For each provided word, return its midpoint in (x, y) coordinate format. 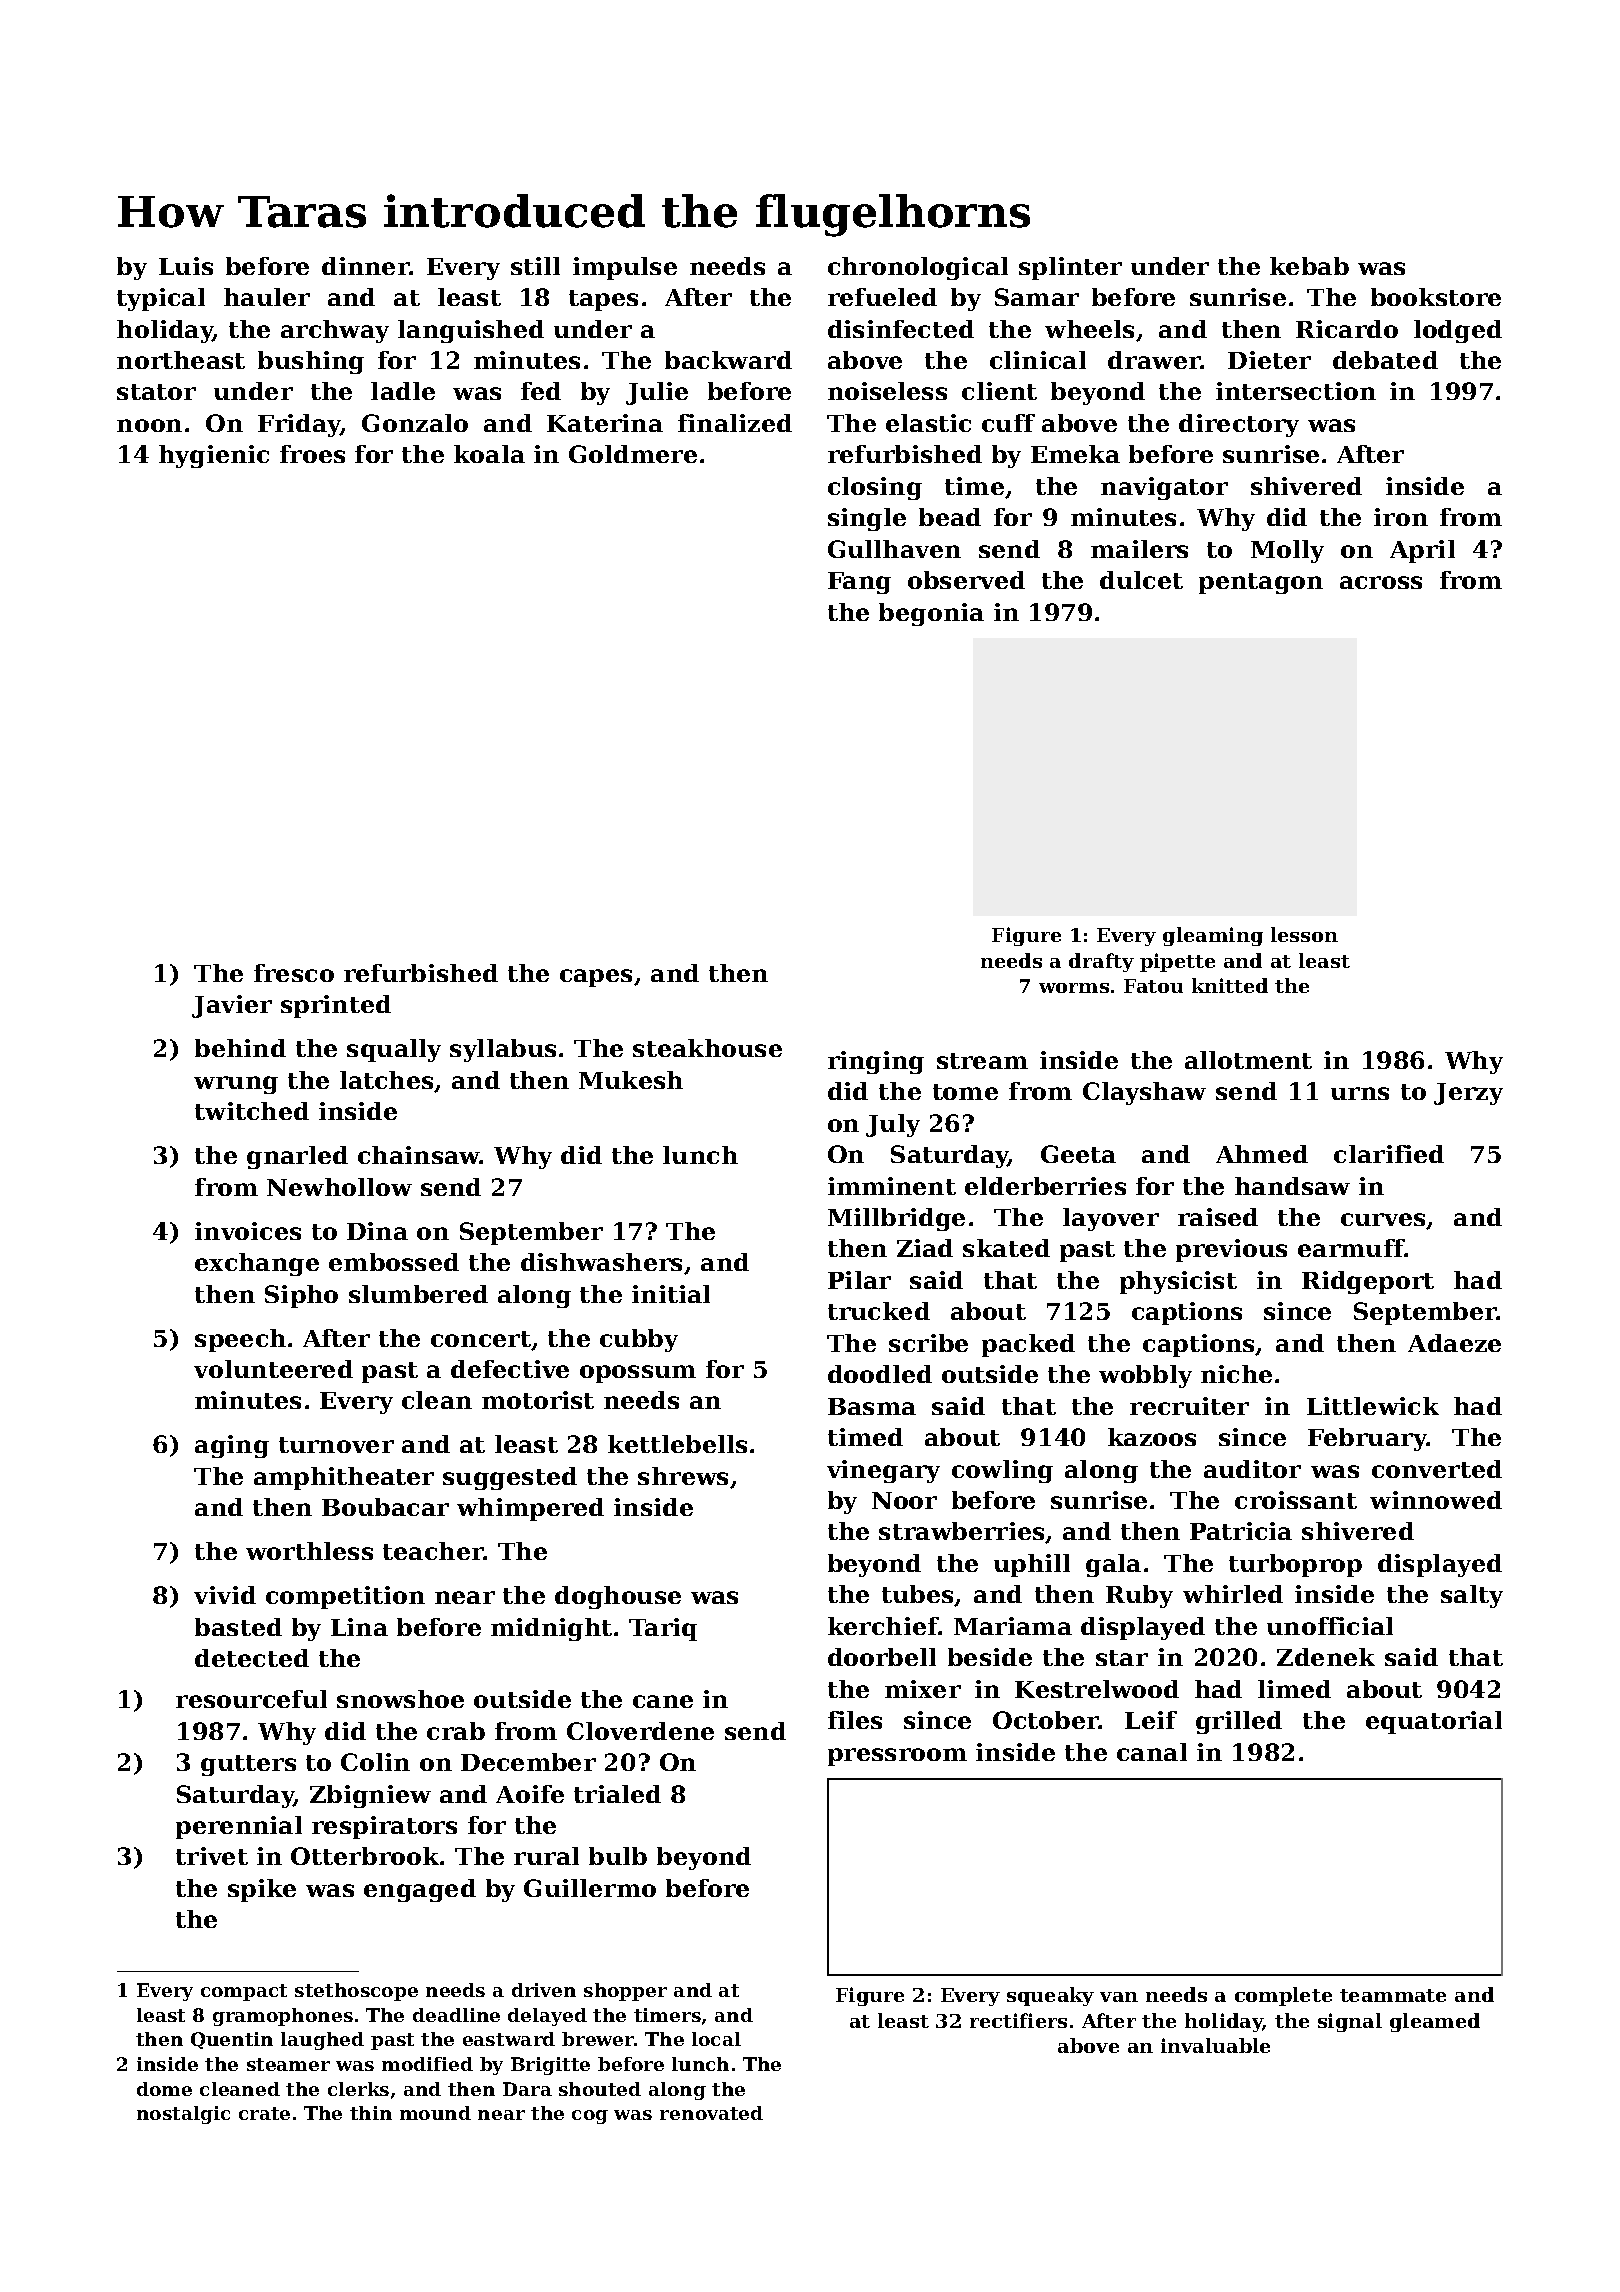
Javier (232, 1006)
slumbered (418, 1294)
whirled (1233, 1594)
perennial (239, 1827)
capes (596, 978)
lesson (1304, 934)
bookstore (1436, 297)
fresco (294, 973)
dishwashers (601, 1262)
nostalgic (183, 2115)
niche (1236, 1374)
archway (335, 331)
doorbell (882, 1657)
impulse (625, 268)
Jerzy (1468, 1094)
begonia (931, 614)
